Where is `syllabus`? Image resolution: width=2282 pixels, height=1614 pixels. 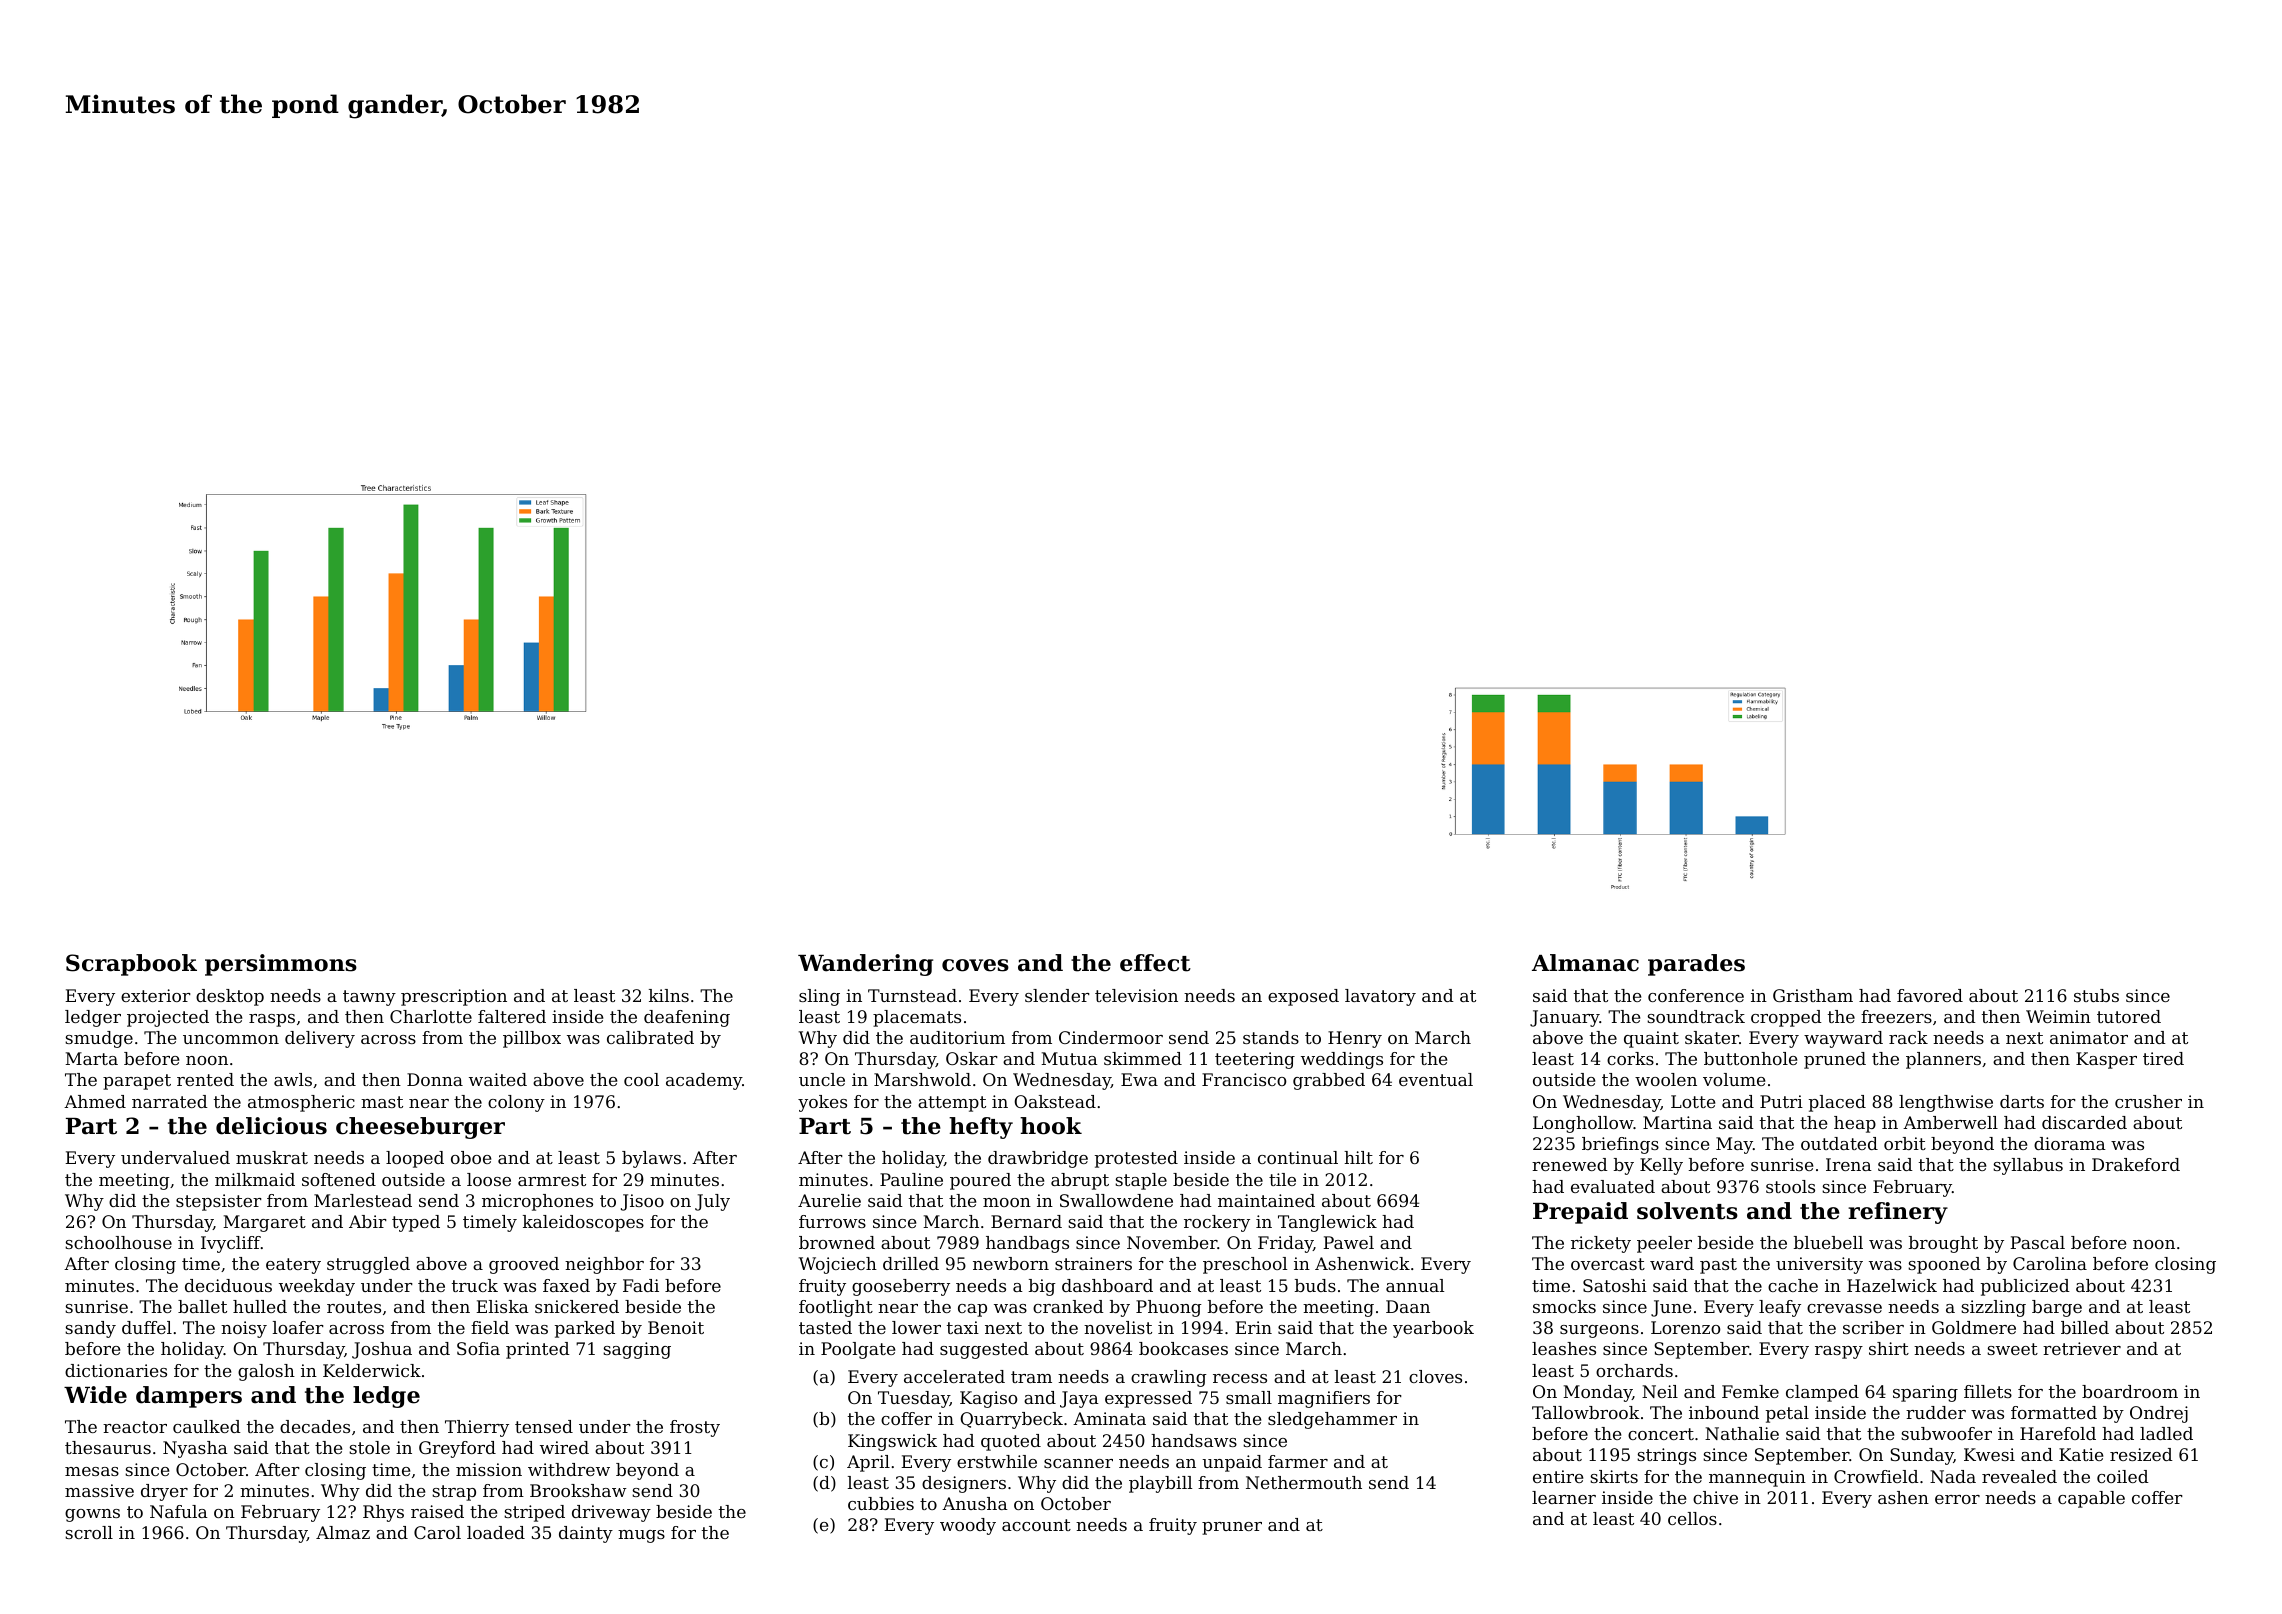
syllabus is located at coordinates (2028, 1166).
